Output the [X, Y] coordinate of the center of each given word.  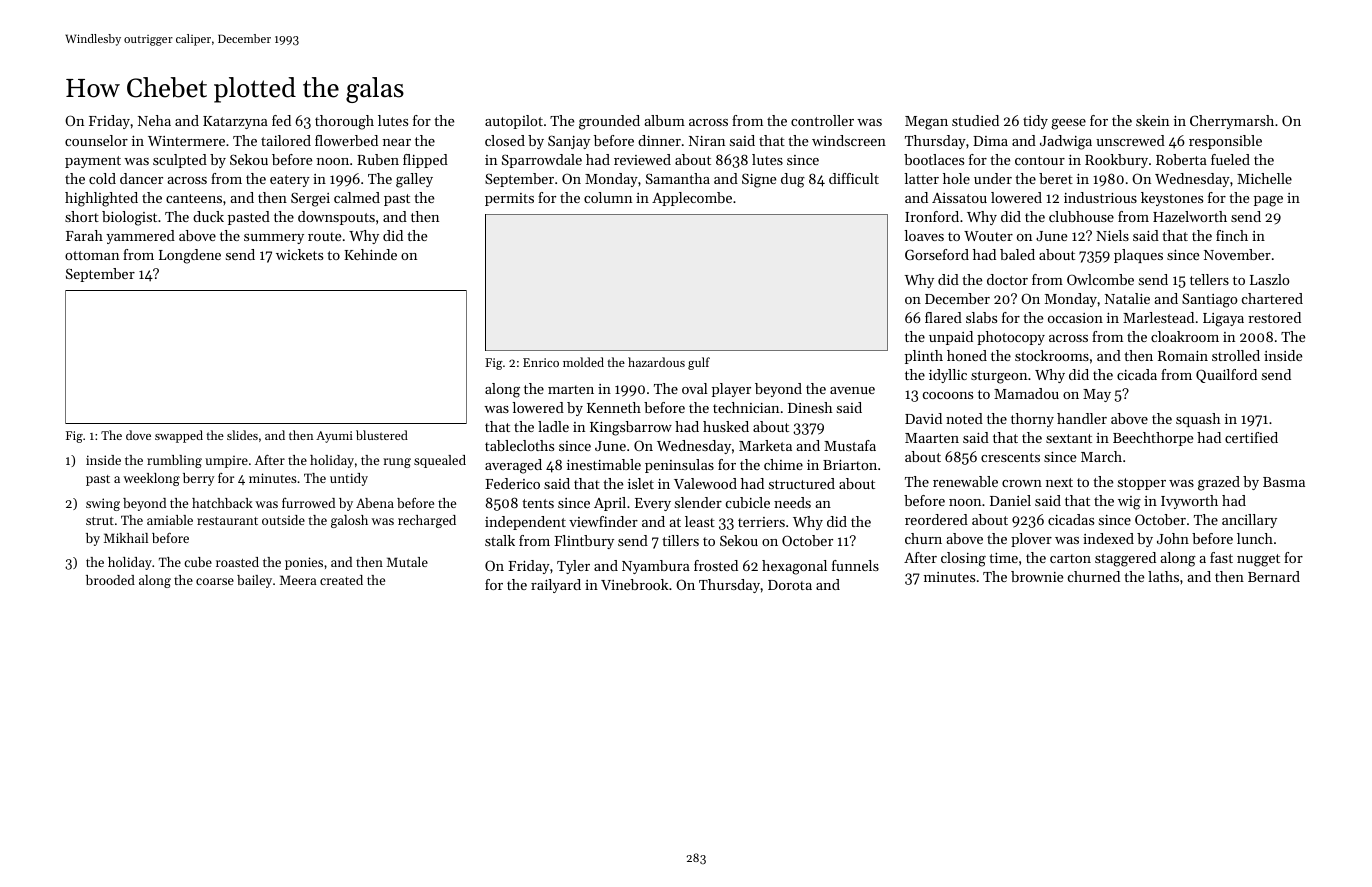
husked [726, 426]
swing [103, 504]
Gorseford [937, 254]
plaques [1138, 256]
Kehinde [370, 254]
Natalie [1127, 298]
